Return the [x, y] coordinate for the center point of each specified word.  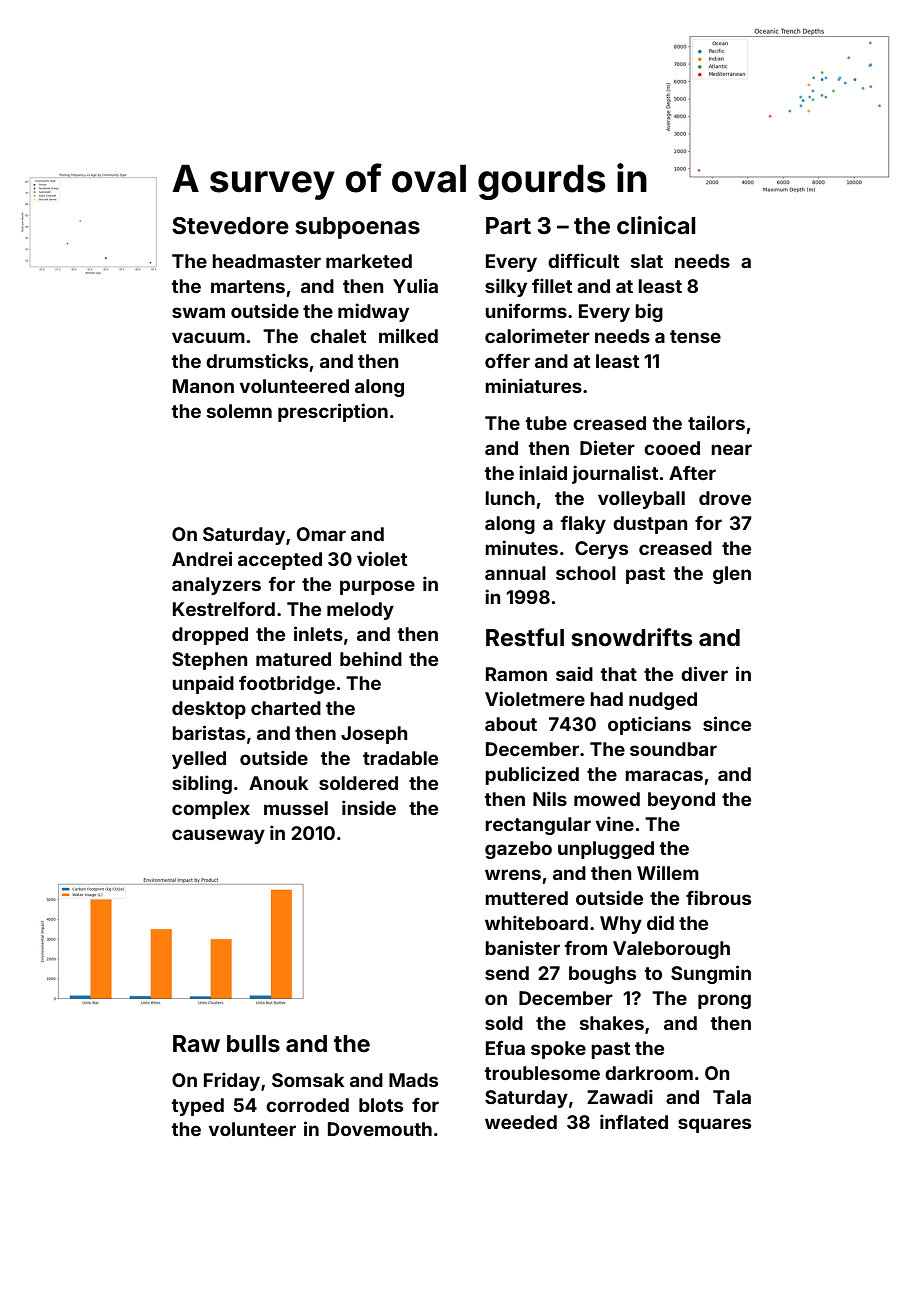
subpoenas [358, 228]
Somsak [308, 1080]
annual [515, 573]
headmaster [266, 261]
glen [732, 575]
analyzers [216, 586]
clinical [656, 225]
